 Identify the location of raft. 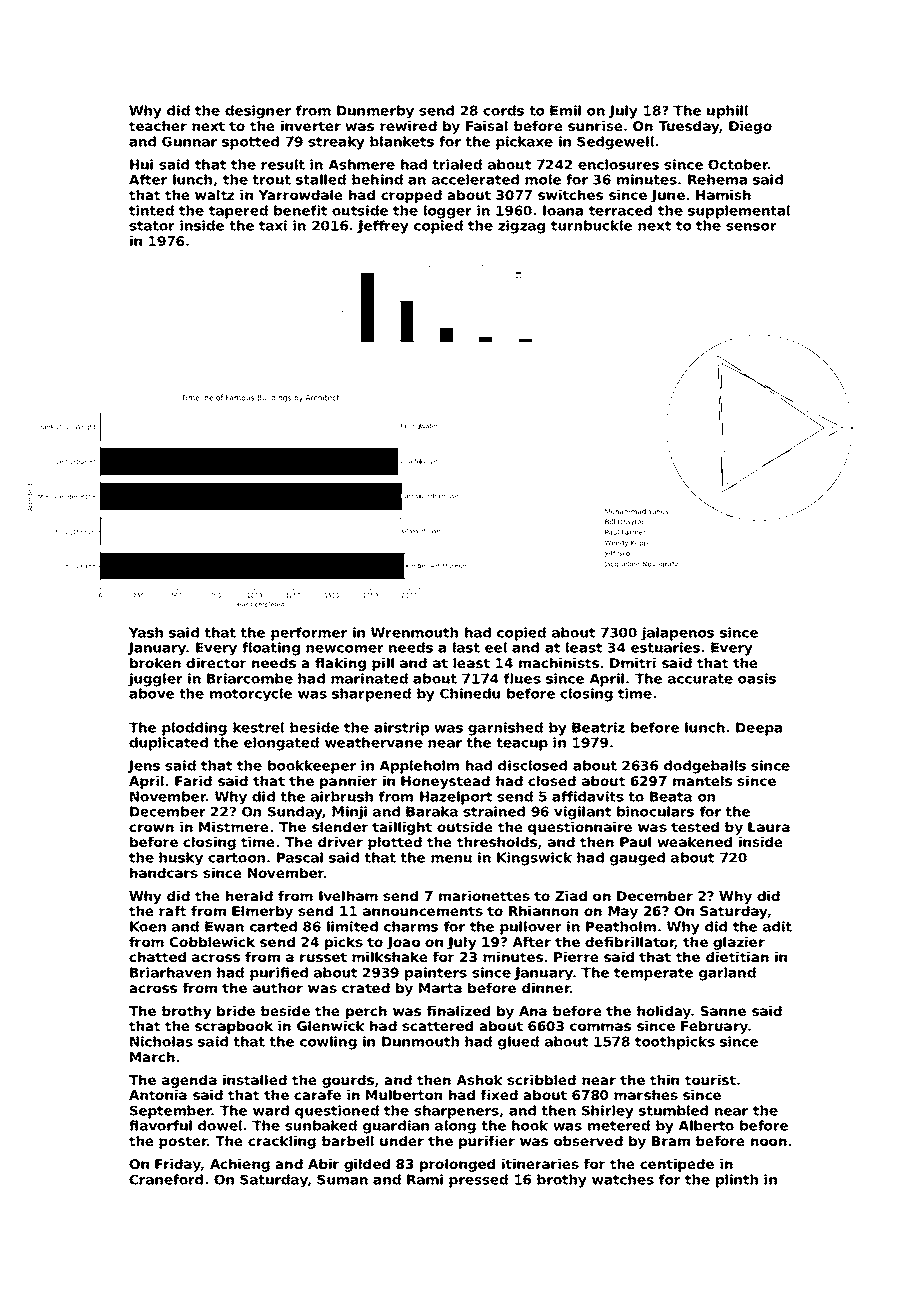
(172, 911).
